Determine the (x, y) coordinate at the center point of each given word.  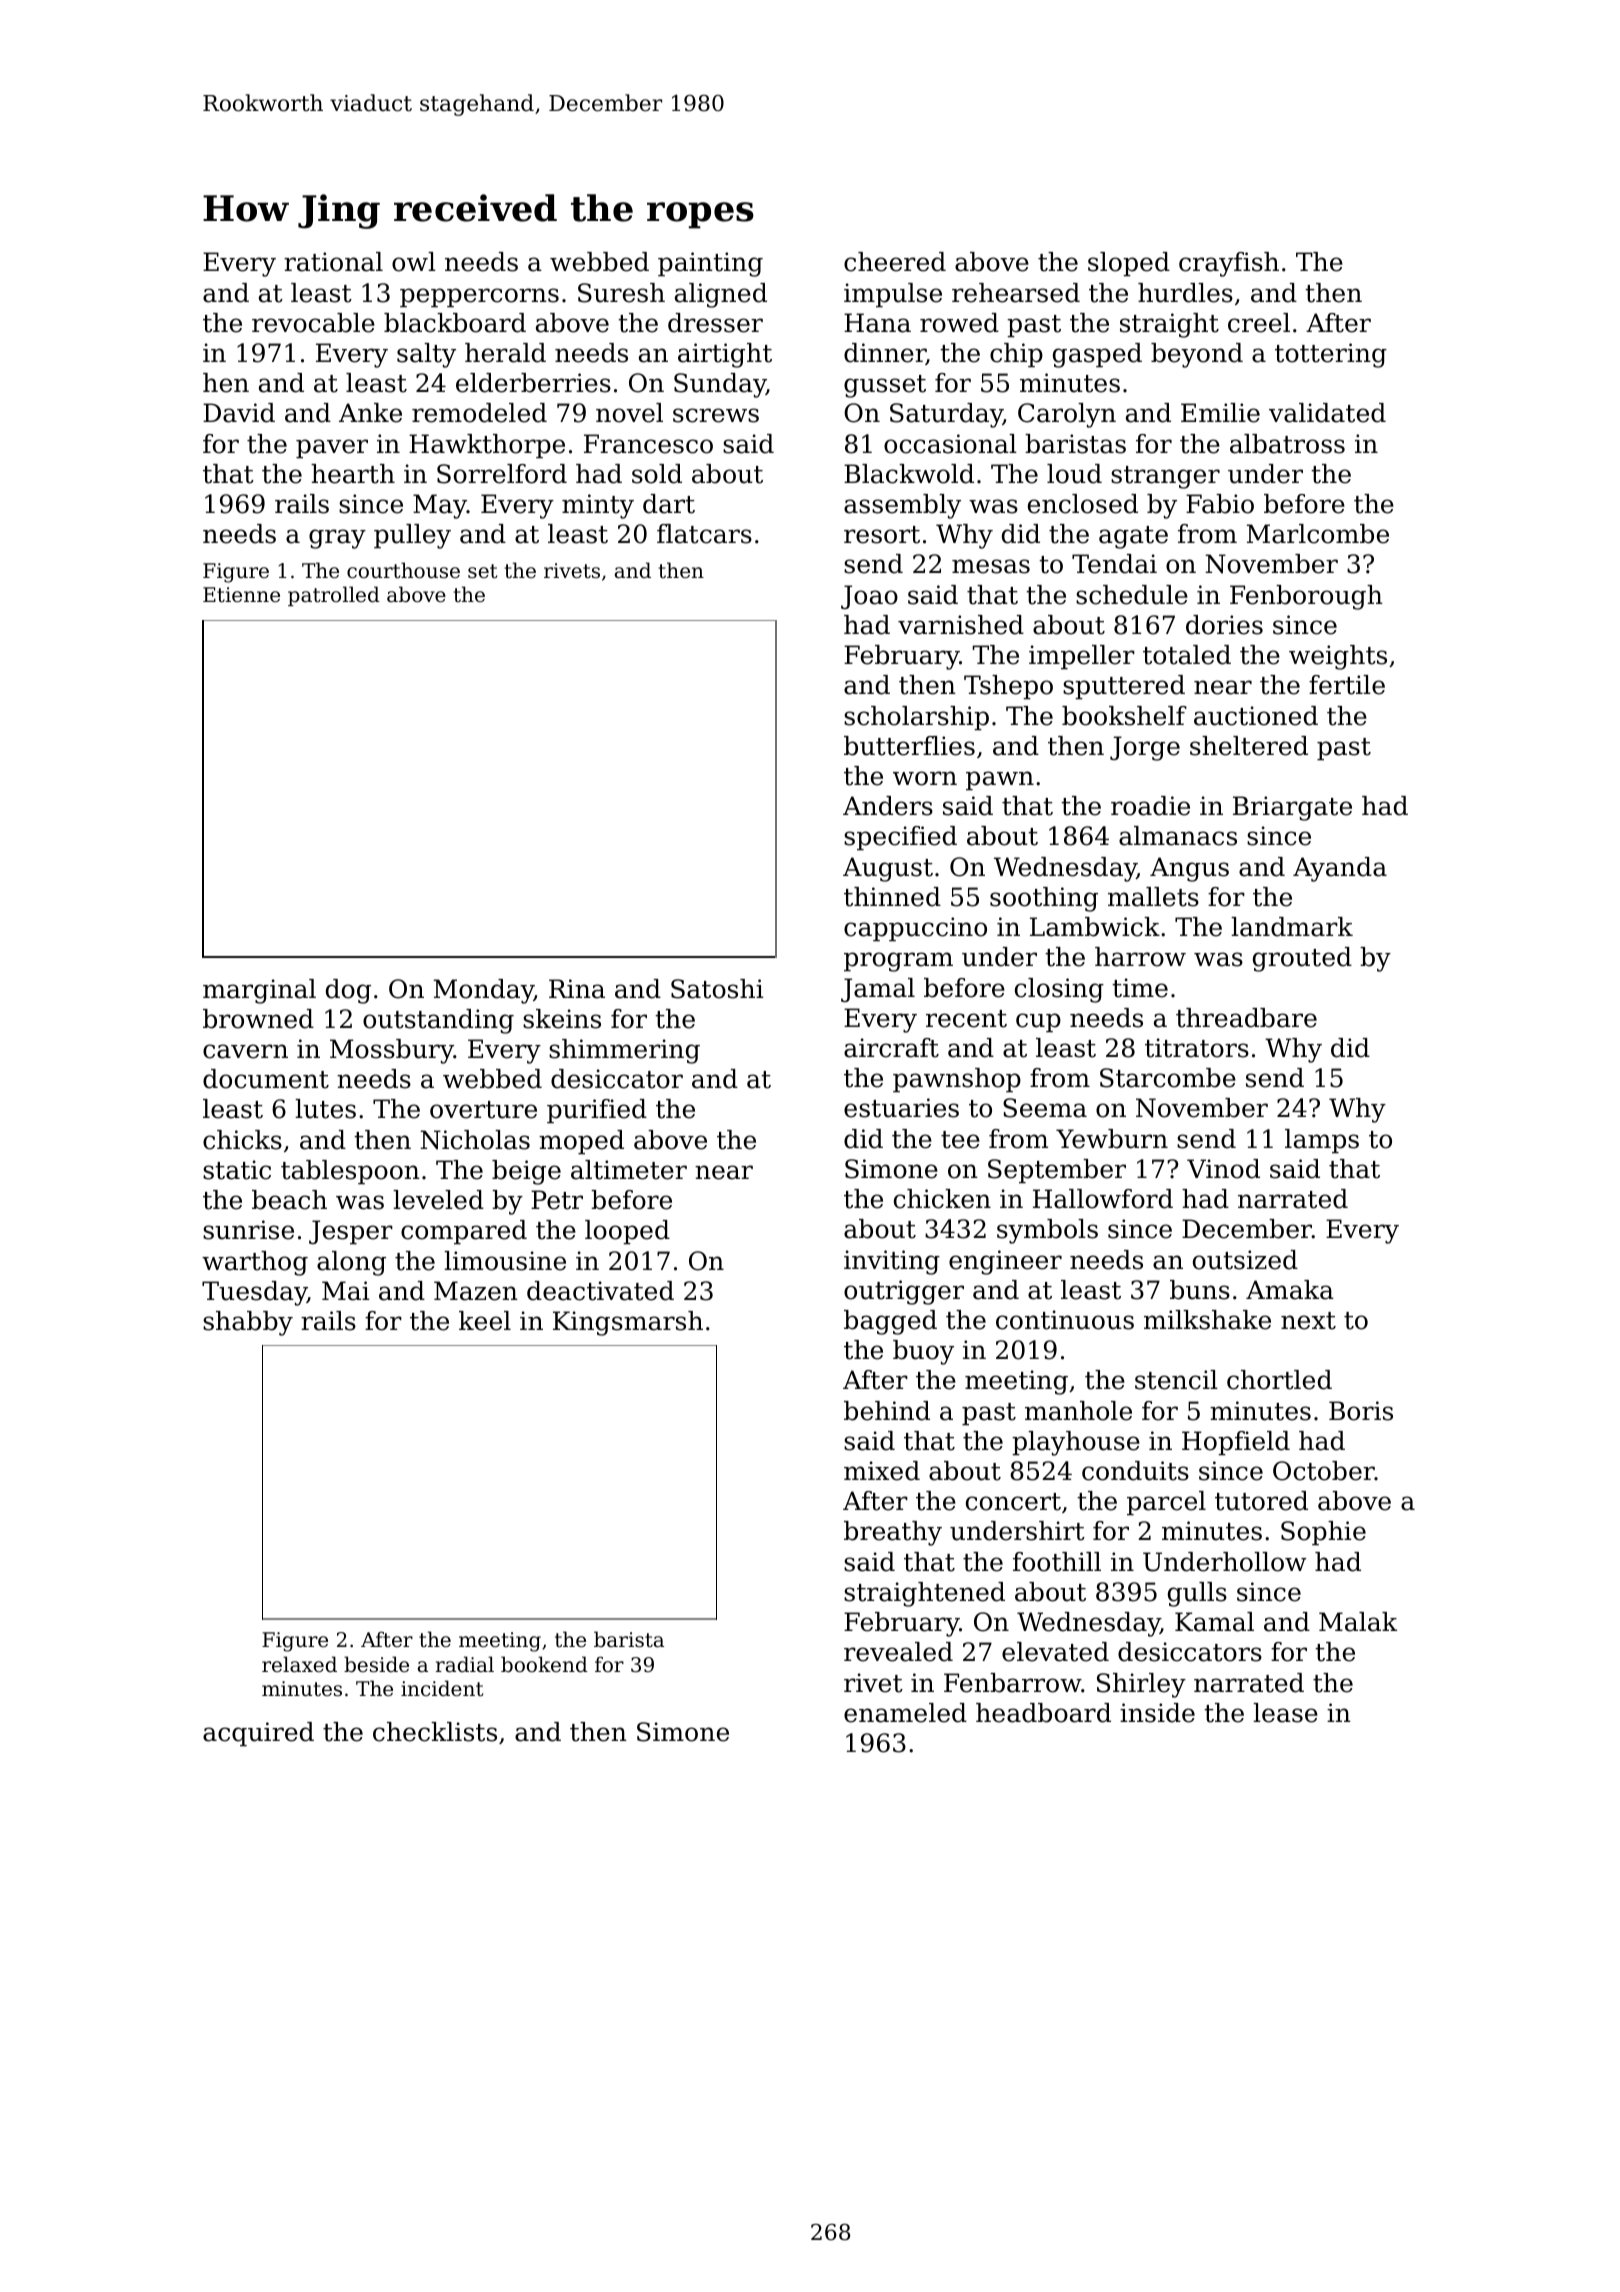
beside (376, 1664)
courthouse (403, 570)
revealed (898, 1652)
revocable (313, 323)
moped (581, 1142)
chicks (242, 1140)
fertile (1347, 685)
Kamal (1214, 1622)
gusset (885, 386)
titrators (1197, 1048)
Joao (869, 597)
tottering (1331, 355)
